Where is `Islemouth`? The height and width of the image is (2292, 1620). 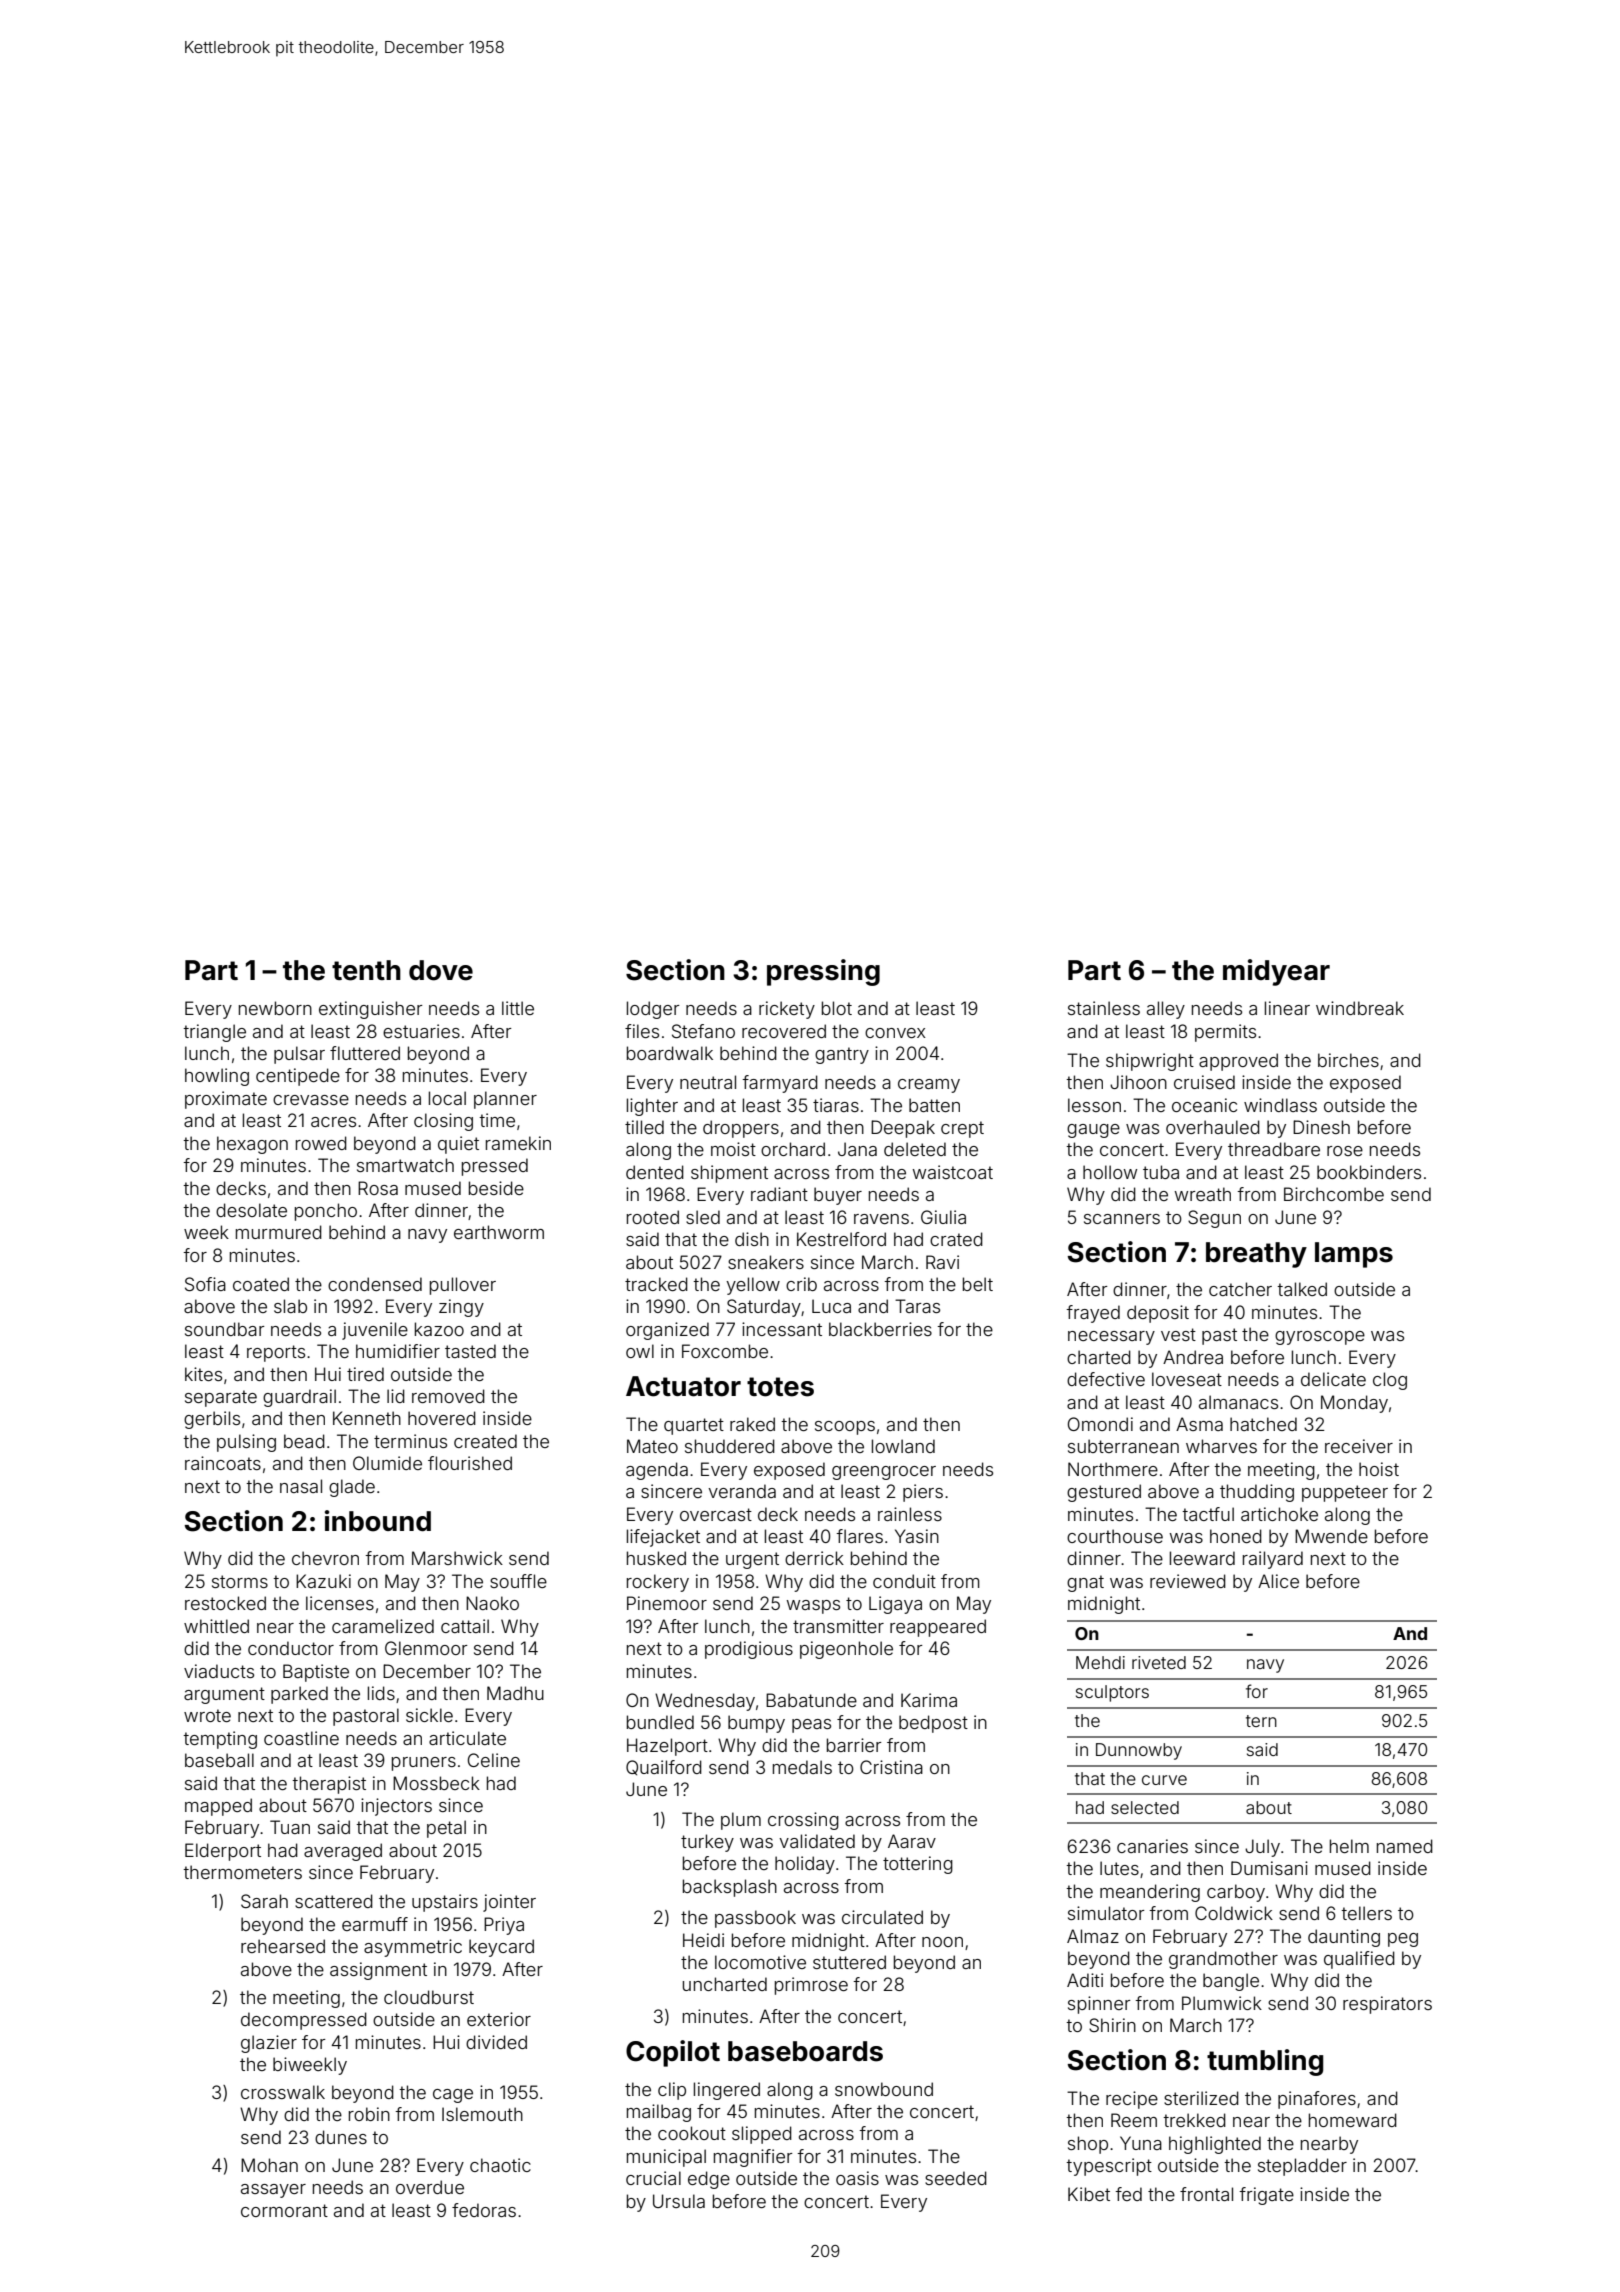 Islemouth is located at coordinates (482, 2114).
